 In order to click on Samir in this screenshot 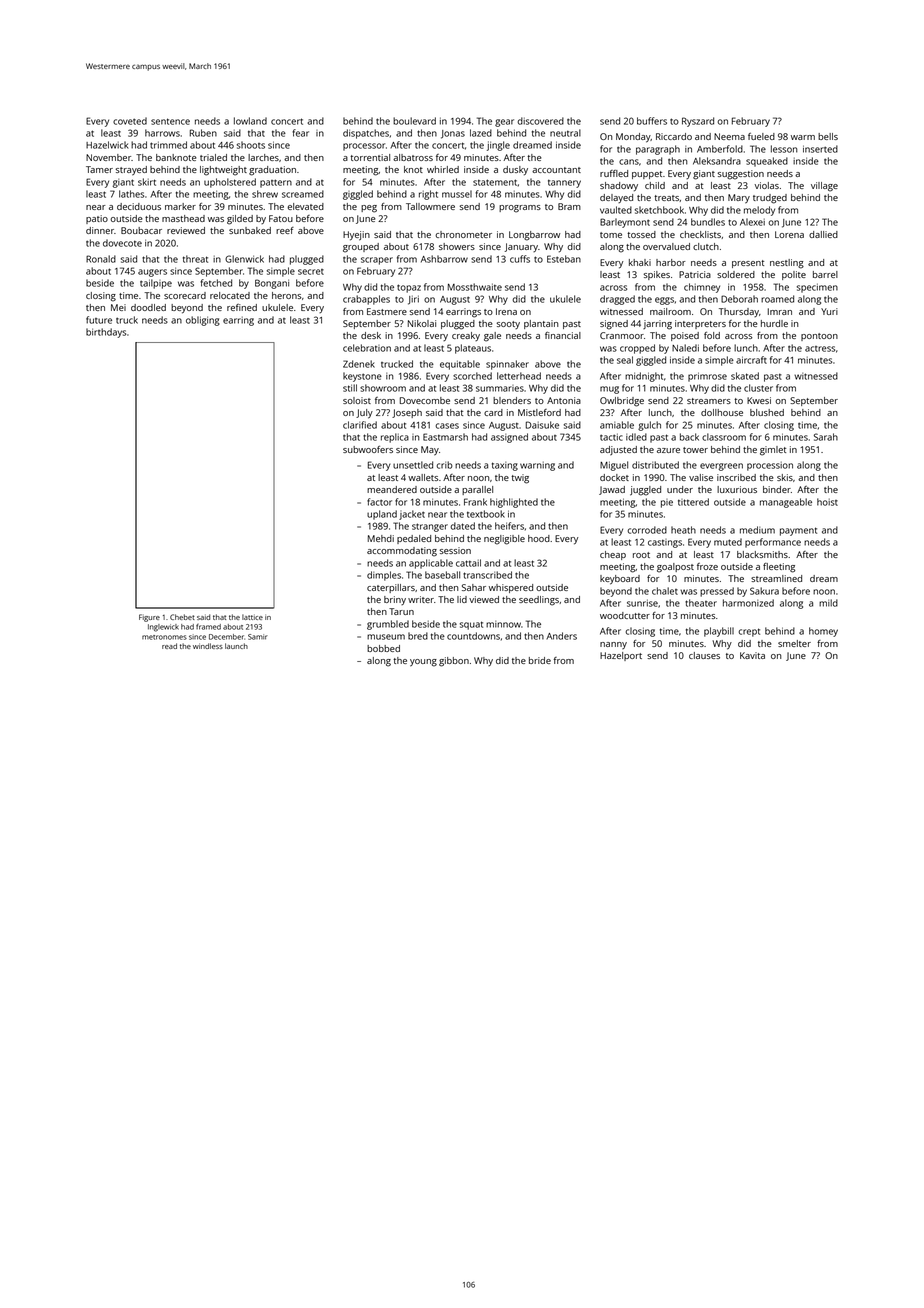, I will do `click(258, 637)`.
